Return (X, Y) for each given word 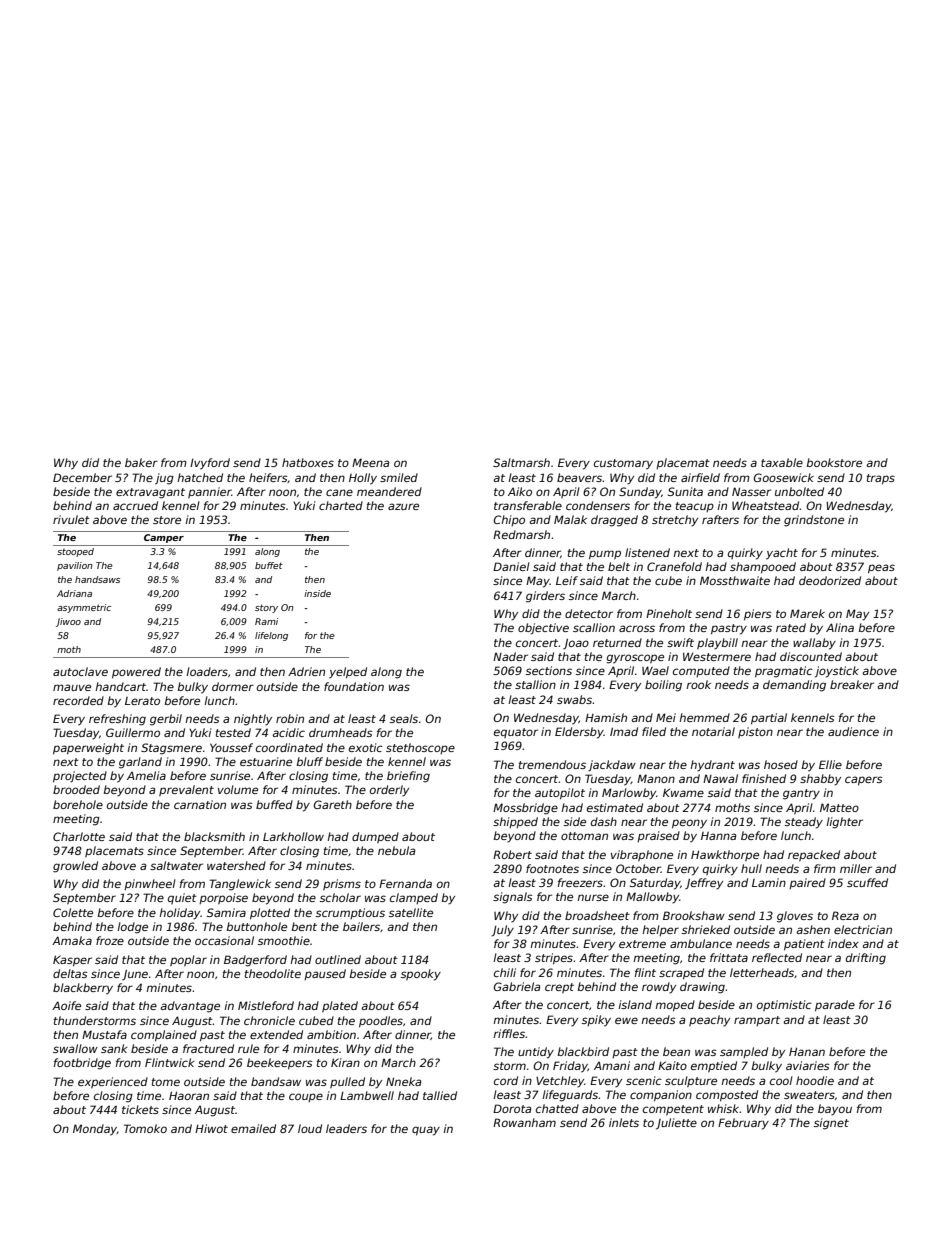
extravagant (150, 493)
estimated (615, 807)
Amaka (72, 940)
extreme (642, 944)
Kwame (683, 793)
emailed (253, 1128)
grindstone (814, 521)
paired (807, 883)
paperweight (88, 749)
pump (605, 555)
